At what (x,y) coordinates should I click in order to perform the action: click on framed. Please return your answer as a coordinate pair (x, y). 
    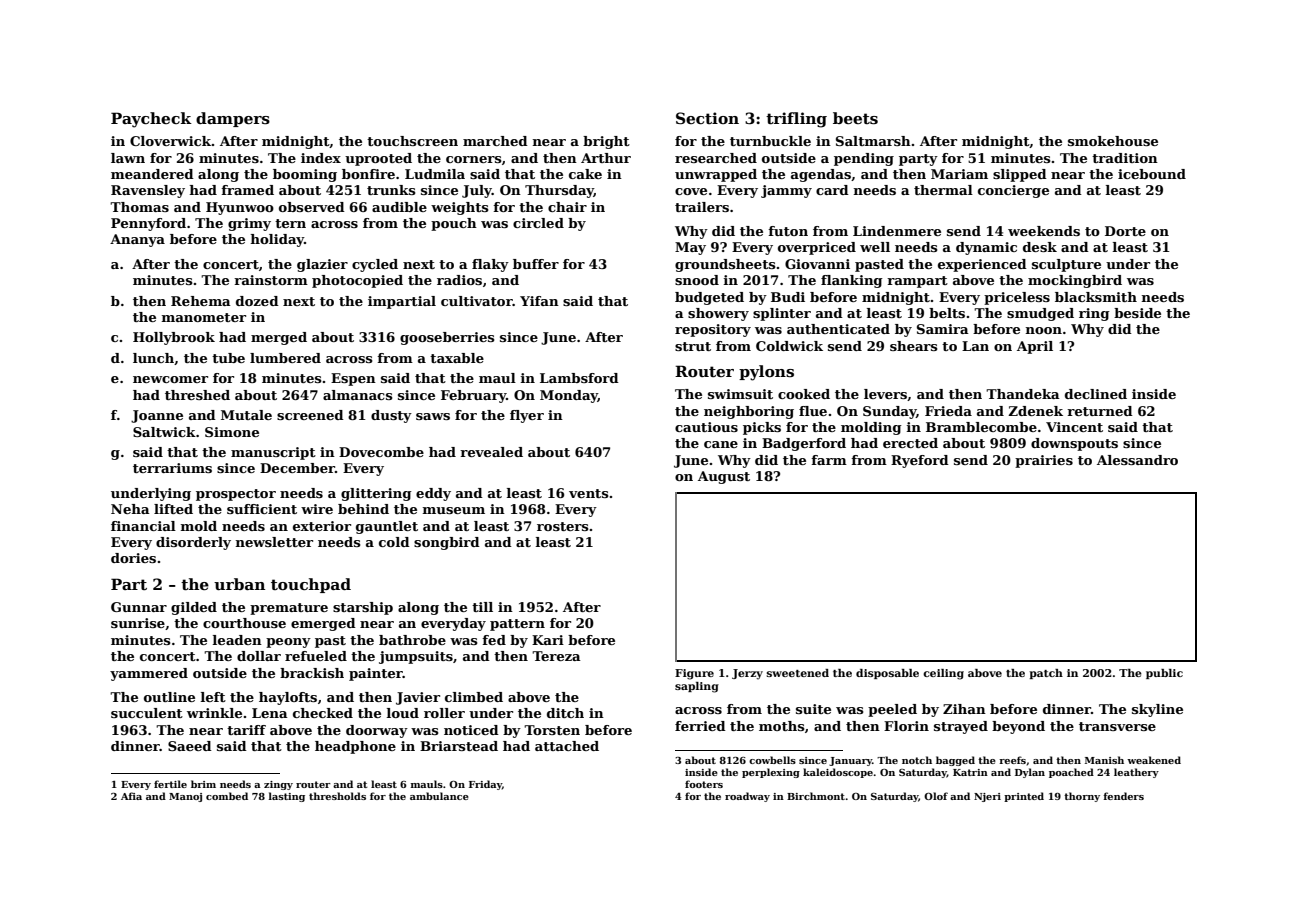
    Looking at the image, I should click on (247, 190).
